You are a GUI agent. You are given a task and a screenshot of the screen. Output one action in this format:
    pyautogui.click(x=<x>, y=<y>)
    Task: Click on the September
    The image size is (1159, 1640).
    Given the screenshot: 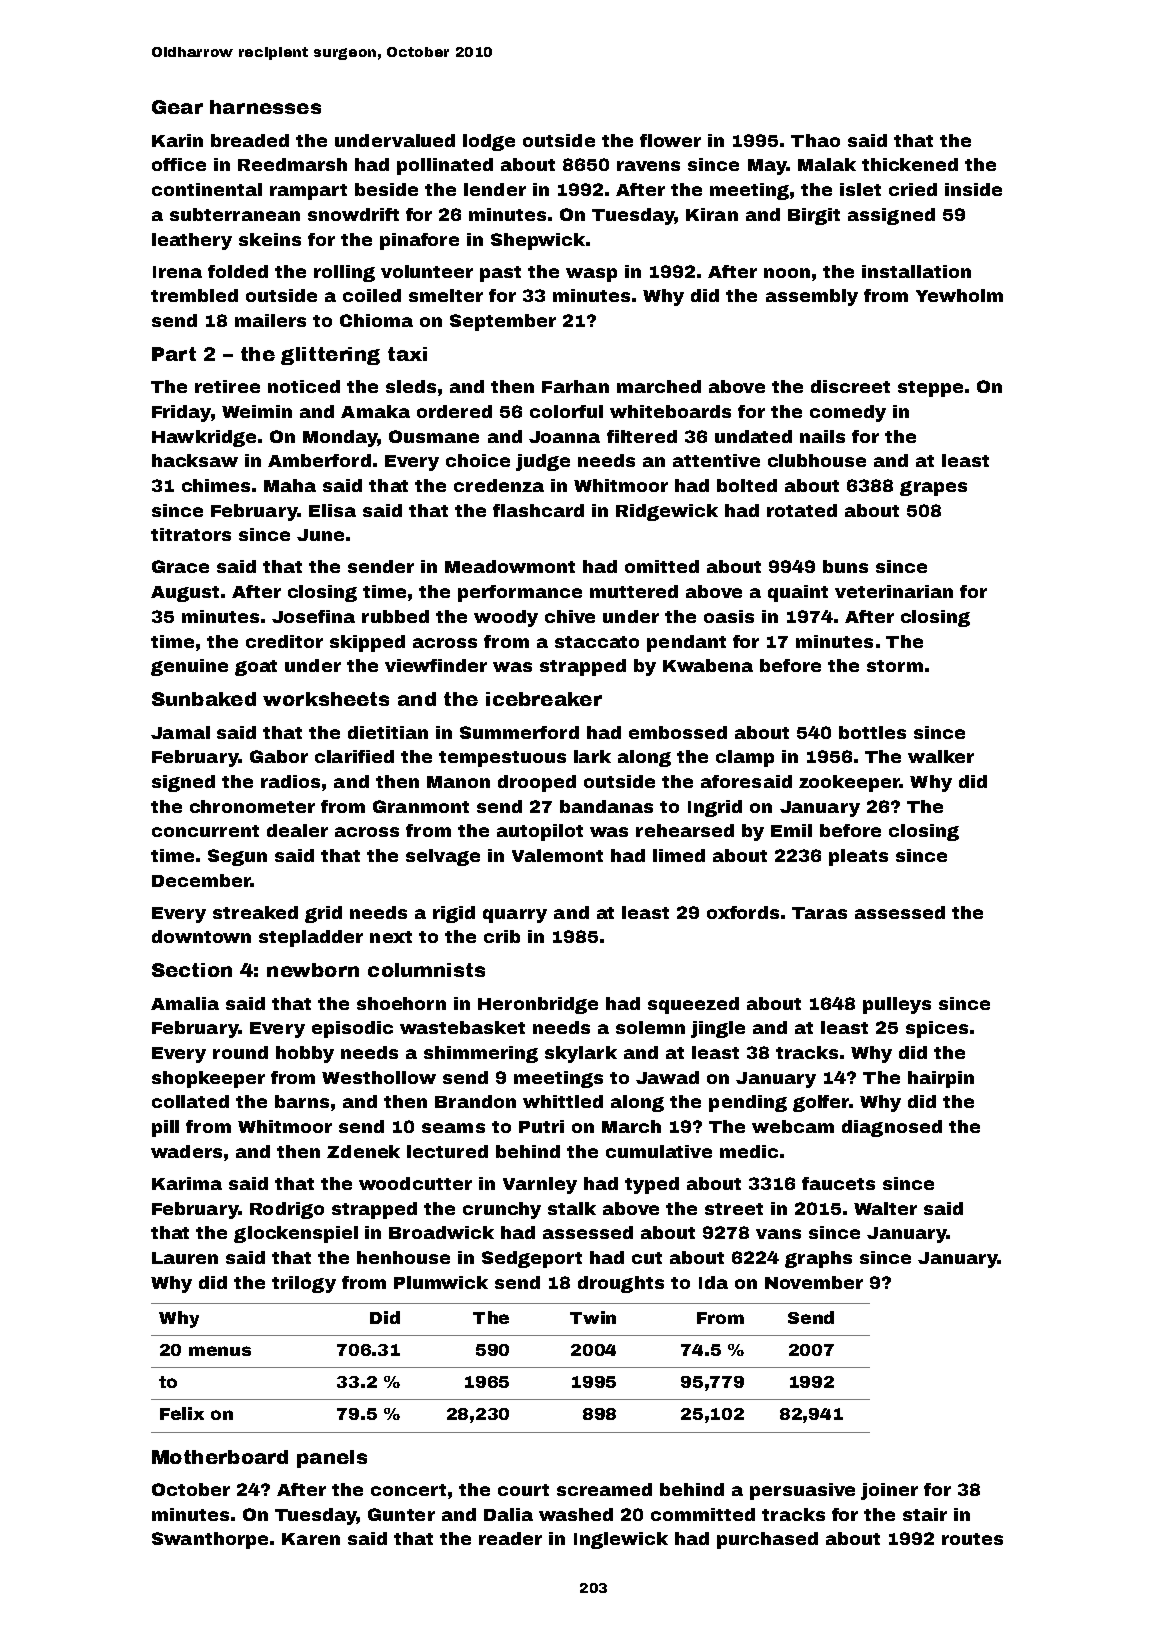 What is the action you would take?
    pyautogui.click(x=503, y=322)
